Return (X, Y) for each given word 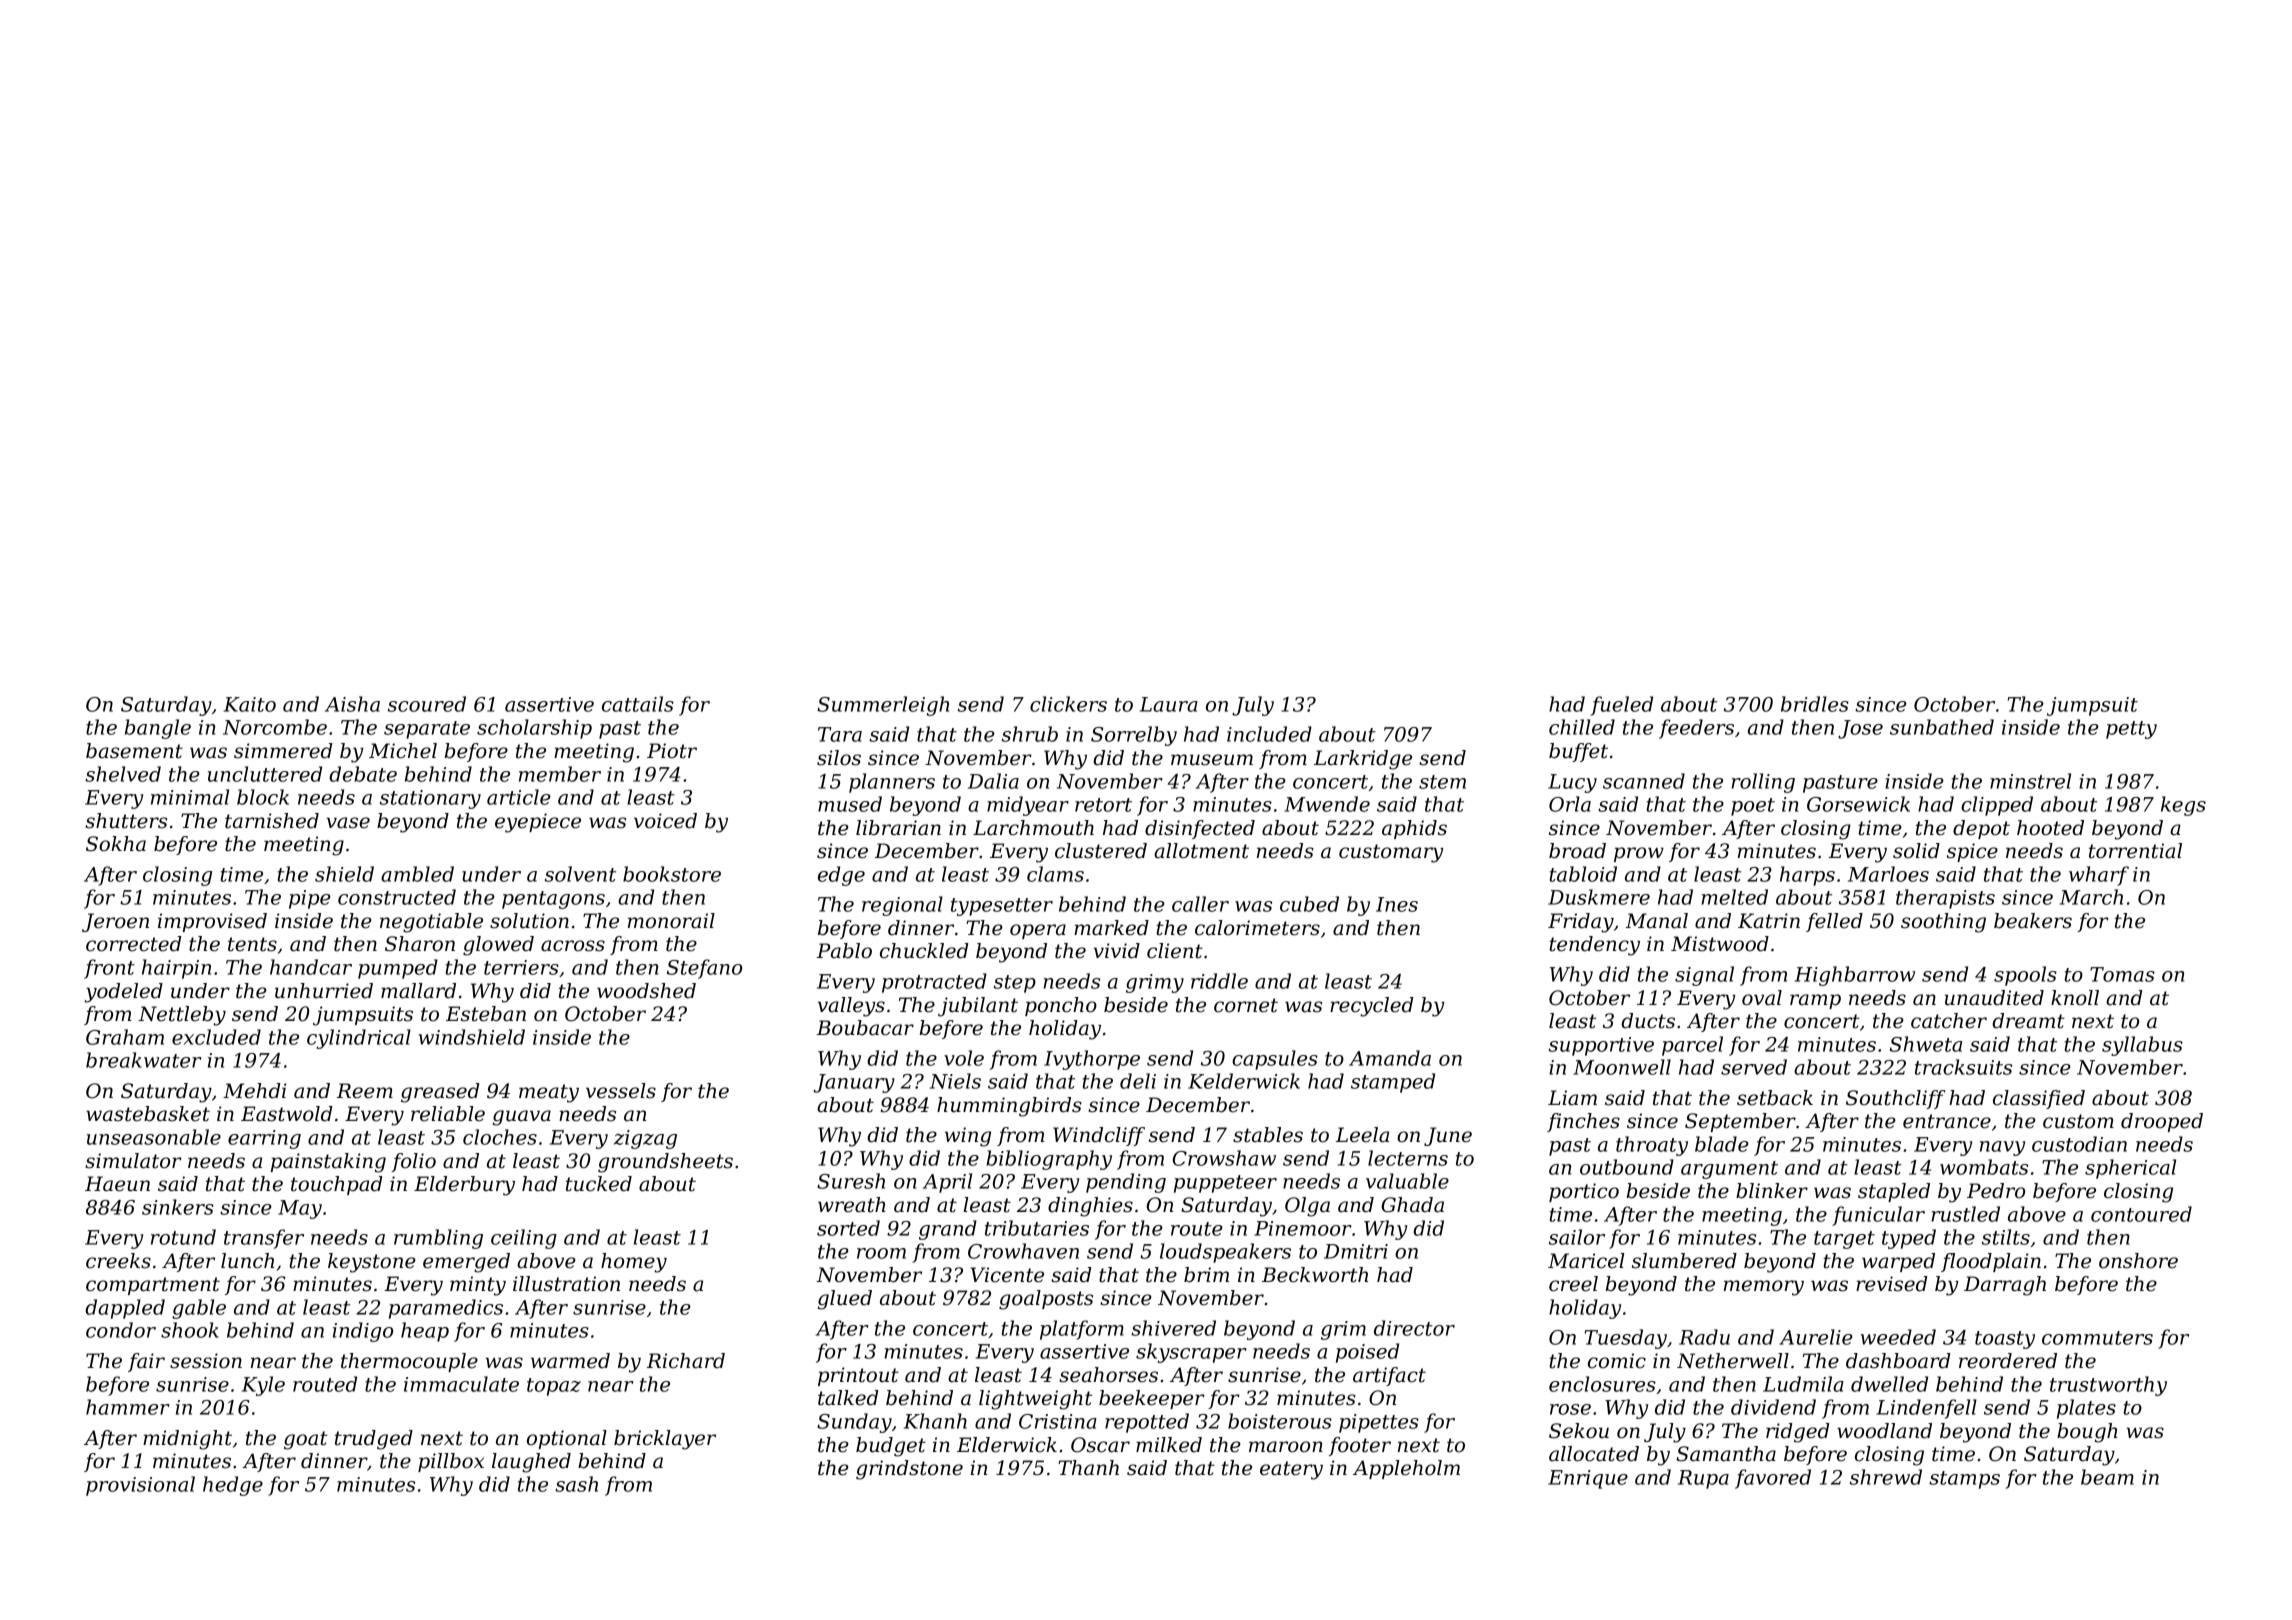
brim (1206, 1275)
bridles (1815, 704)
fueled (1622, 706)
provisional (140, 1486)
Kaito (250, 704)
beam (2107, 1477)
